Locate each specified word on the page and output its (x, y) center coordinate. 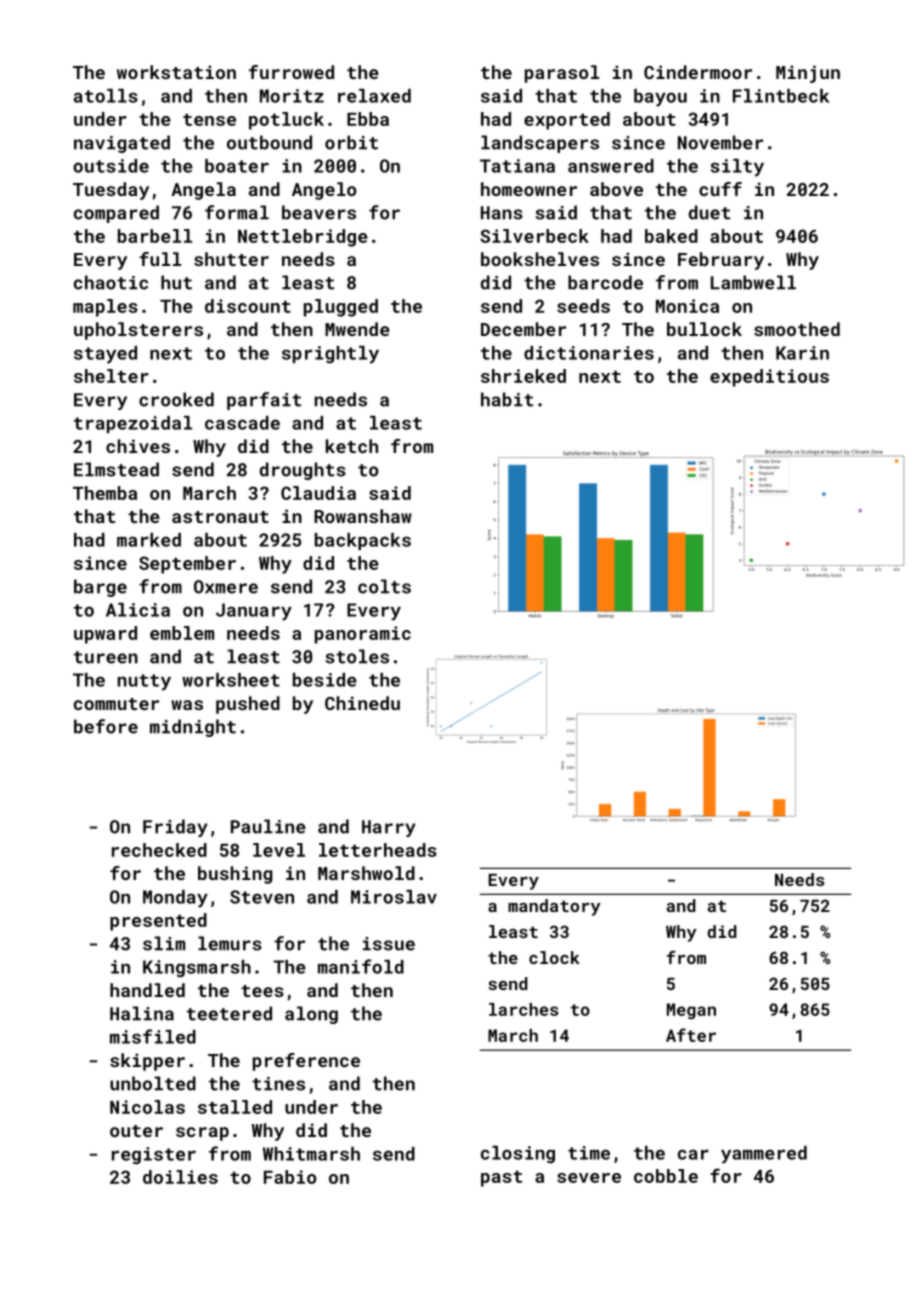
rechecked (159, 850)
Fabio (290, 1177)
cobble (666, 1176)
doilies (180, 1177)
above (616, 189)
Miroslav (394, 897)
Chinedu (362, 703)
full (160, 259)
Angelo (324, 191)
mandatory (554, 907)
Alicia (138, 610)
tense (209, 120)
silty (737, 168)
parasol (562, 74)
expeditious (769, 378)
